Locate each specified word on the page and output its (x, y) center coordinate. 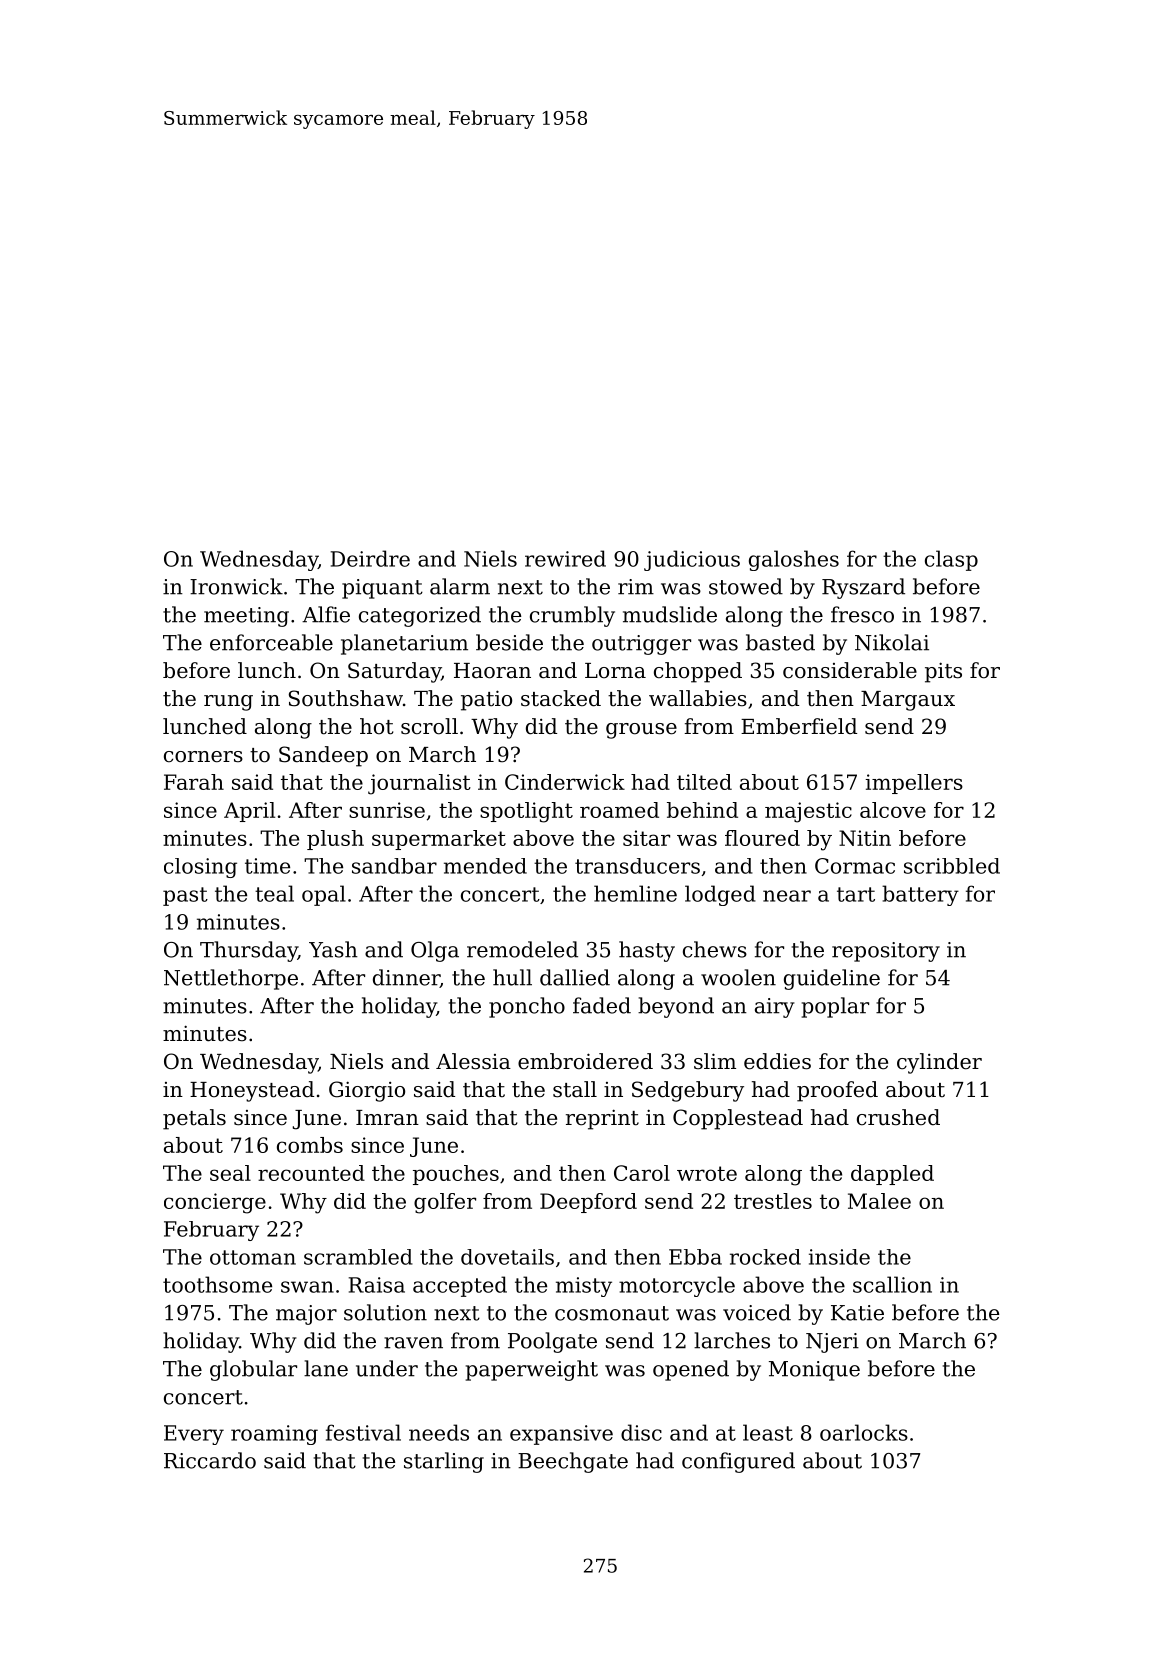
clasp (951, 560)
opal (324, 895)
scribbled (952, 866)
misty (584, 1287)
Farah (194, 782)
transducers (637, 866)
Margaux (908, 701)
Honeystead (252, 1091)
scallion (892, 1284)
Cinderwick (565, 782)
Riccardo (210, 1460)
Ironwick (236, 586)
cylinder (939, 1063)
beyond (676, 1007)
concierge (215, 1203)
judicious (692, 560)
